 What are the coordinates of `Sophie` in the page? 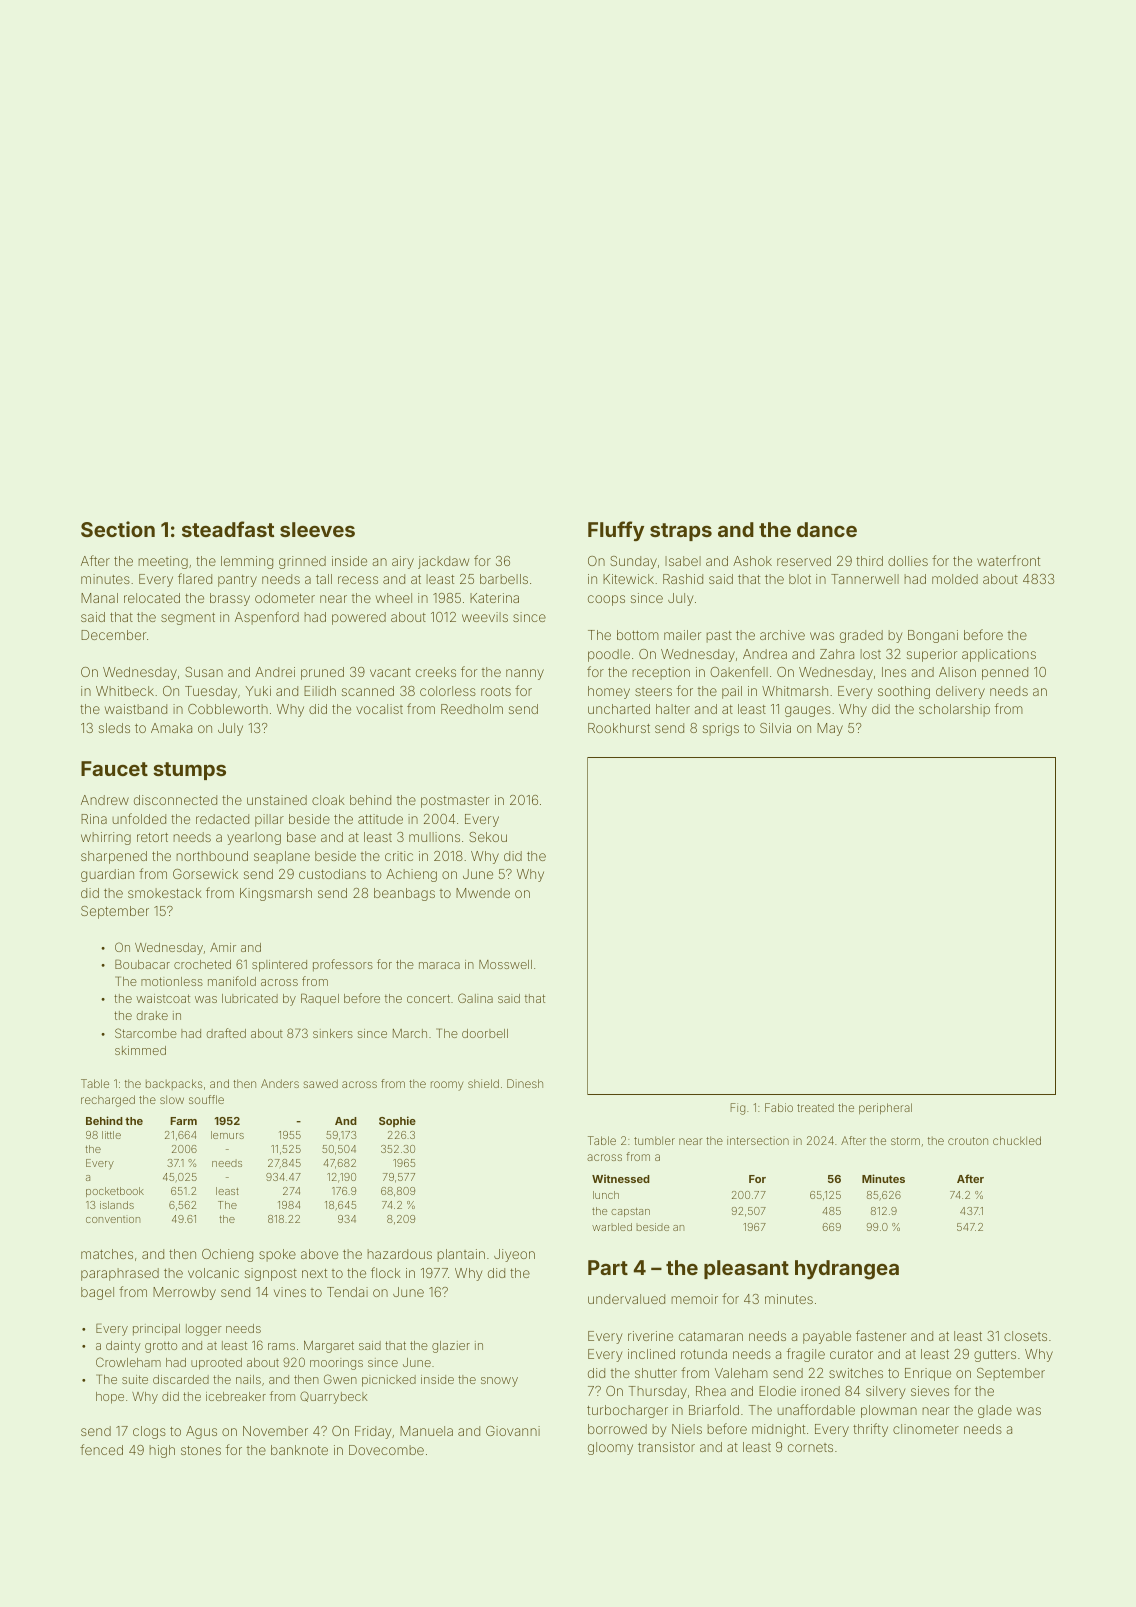 It's located at (397, 1121).
